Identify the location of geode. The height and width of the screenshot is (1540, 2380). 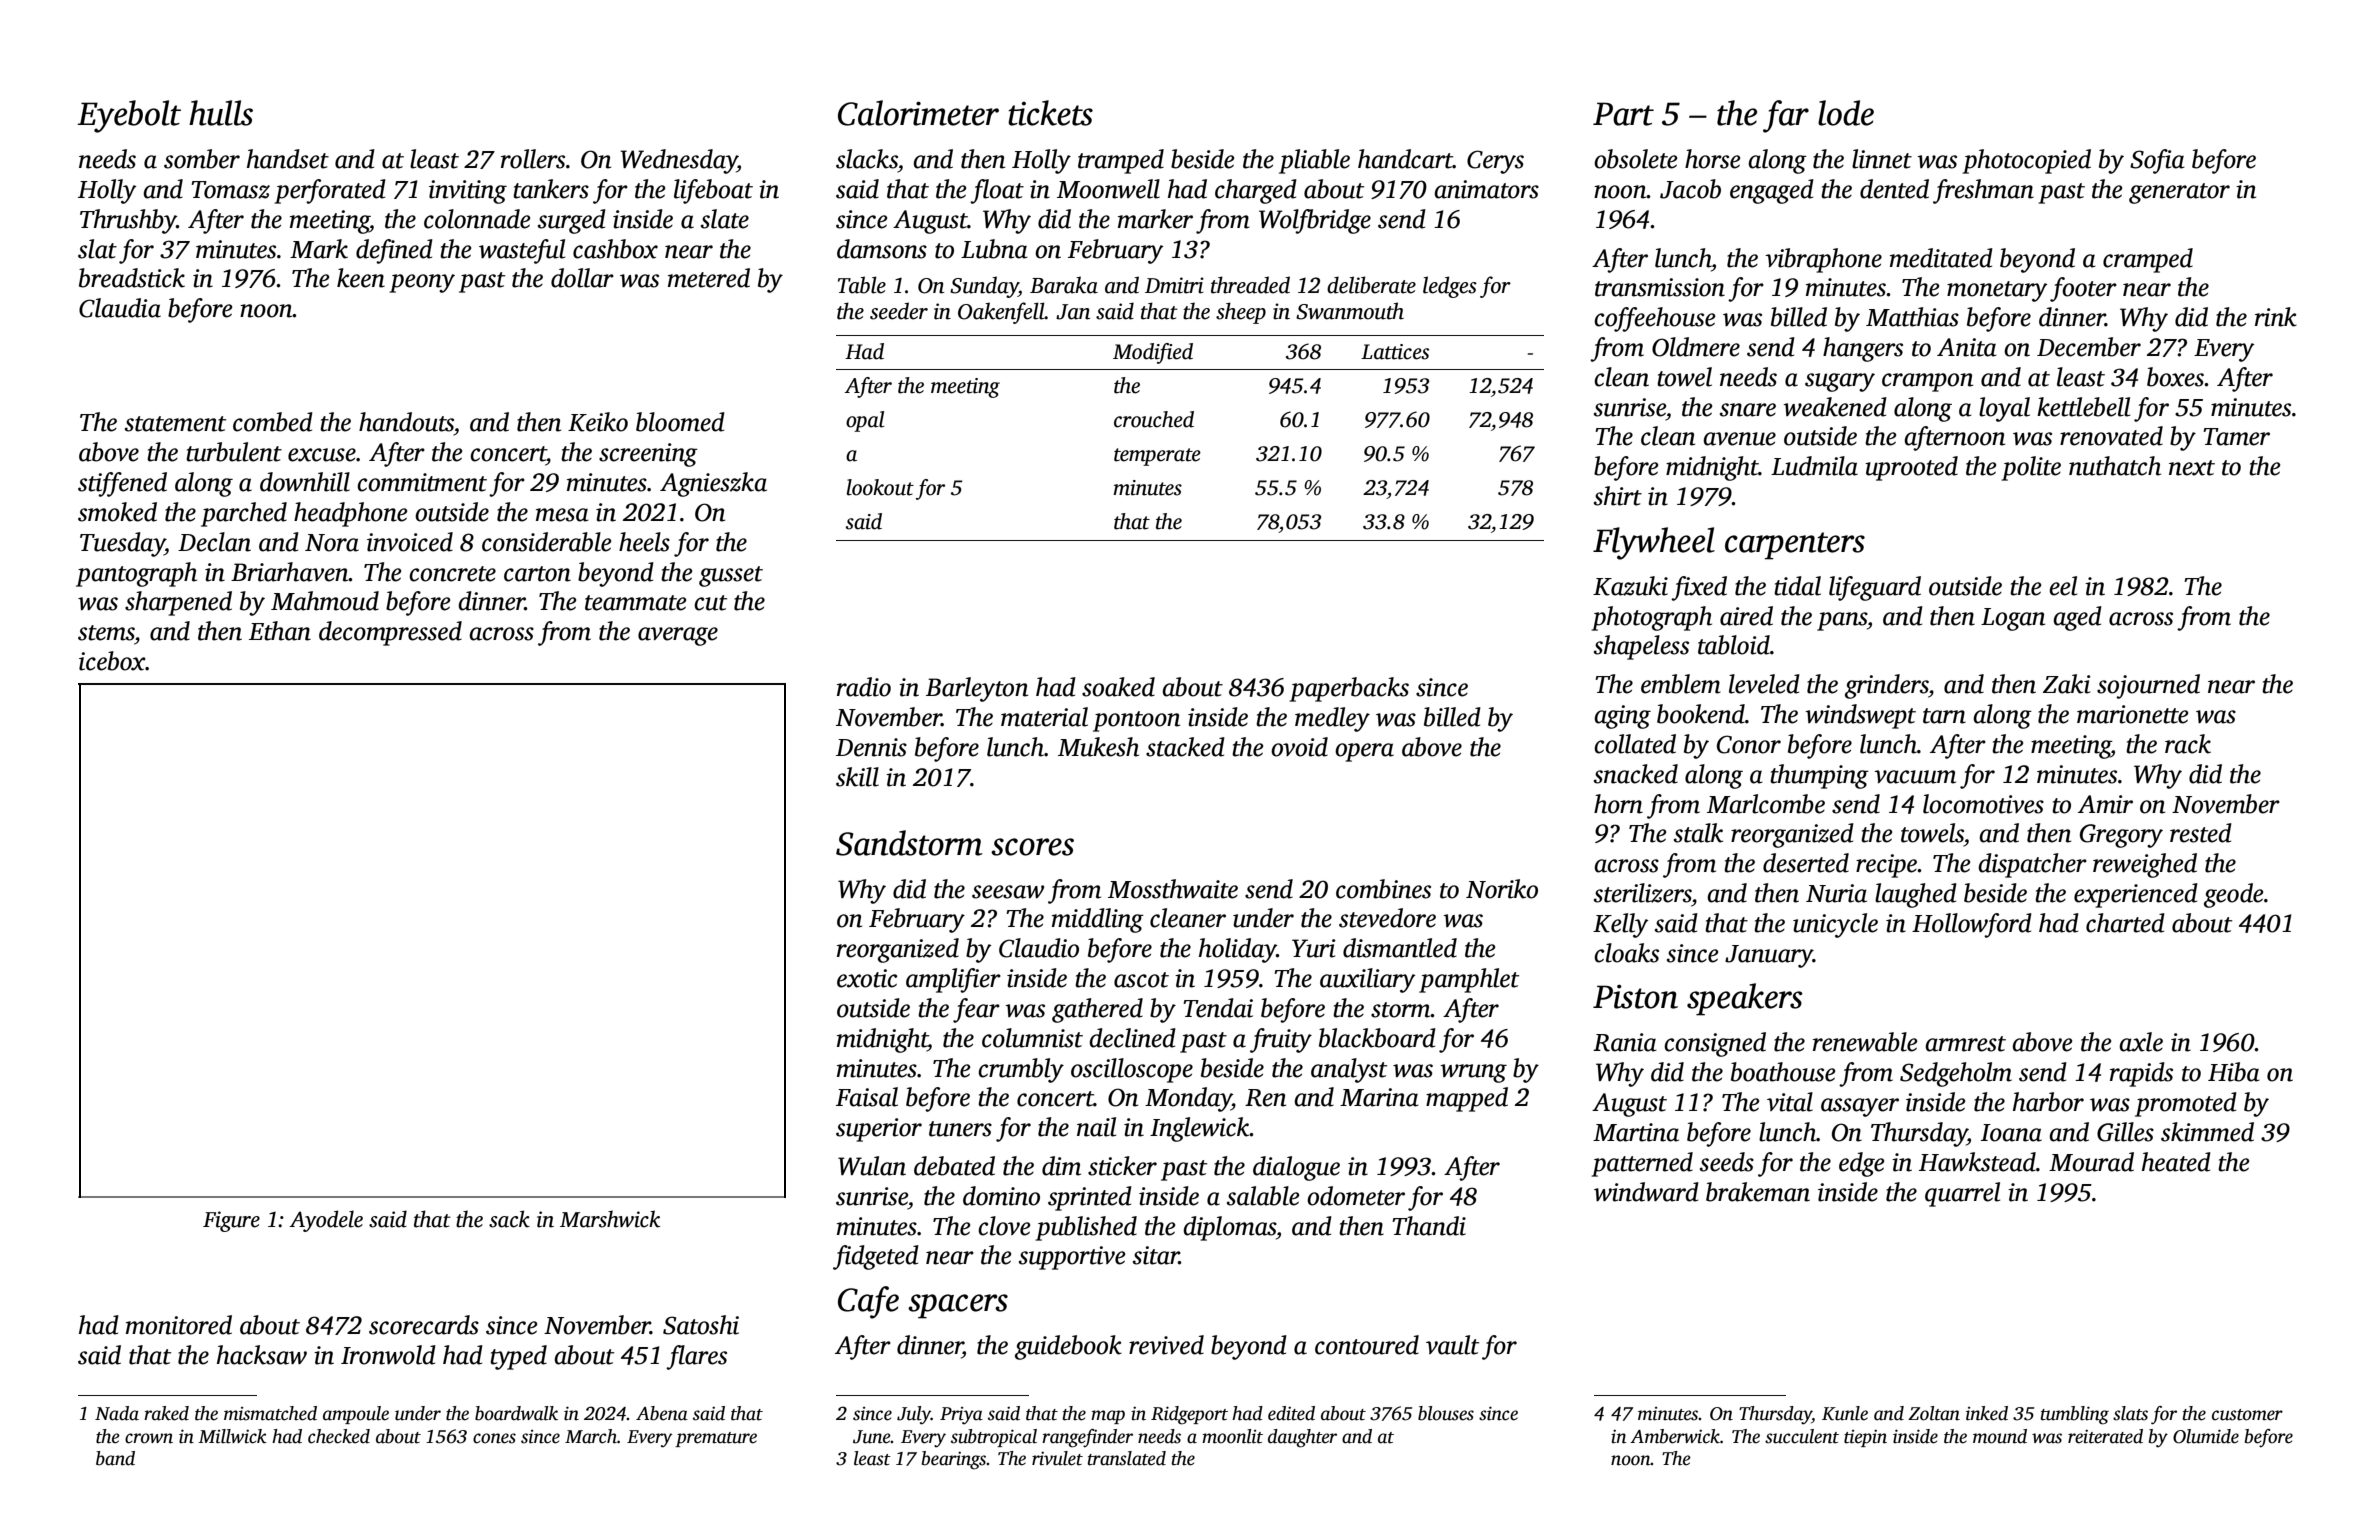
(2233, 895).
